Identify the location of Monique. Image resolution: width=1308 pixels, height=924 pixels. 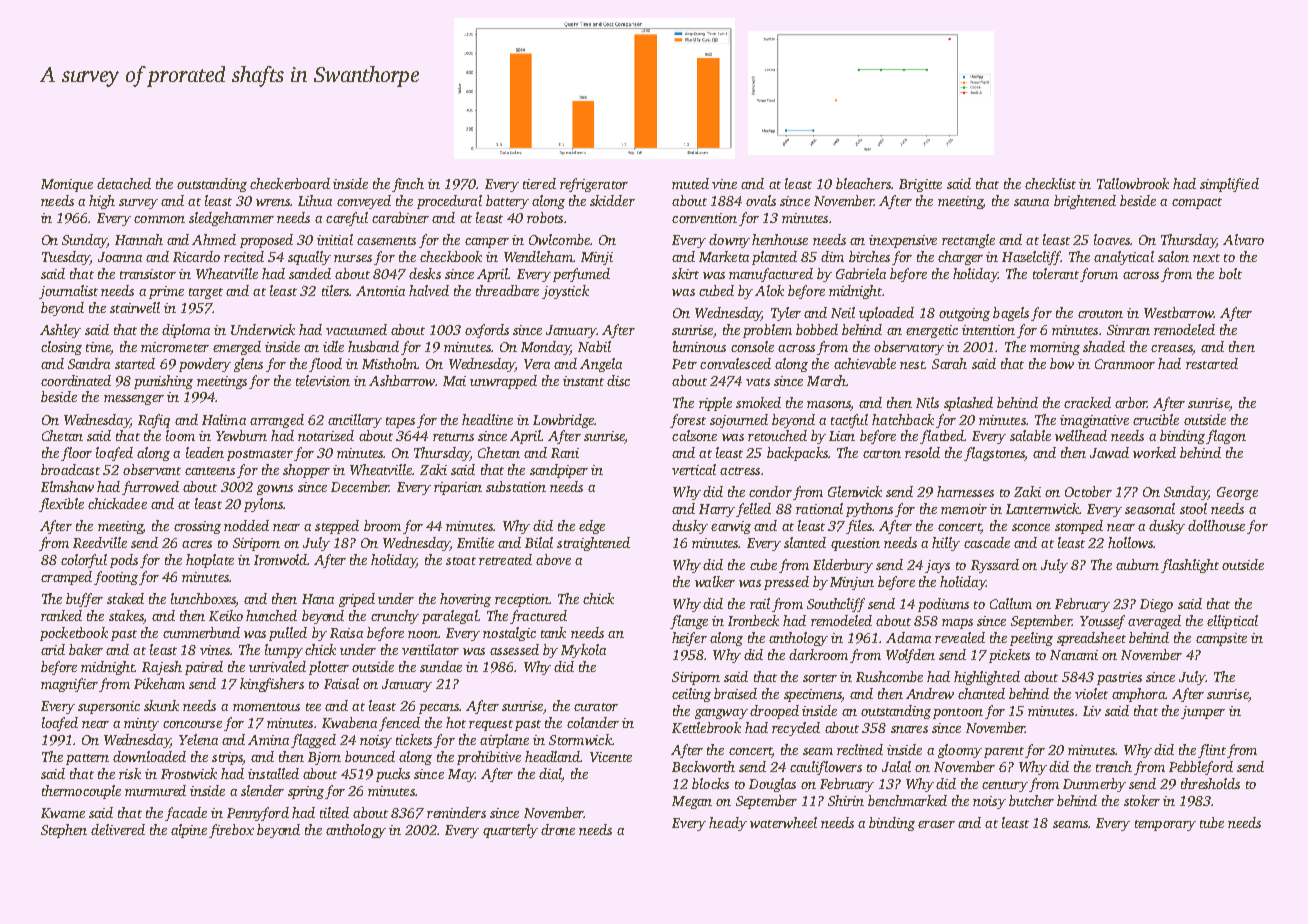
(67, 185).
